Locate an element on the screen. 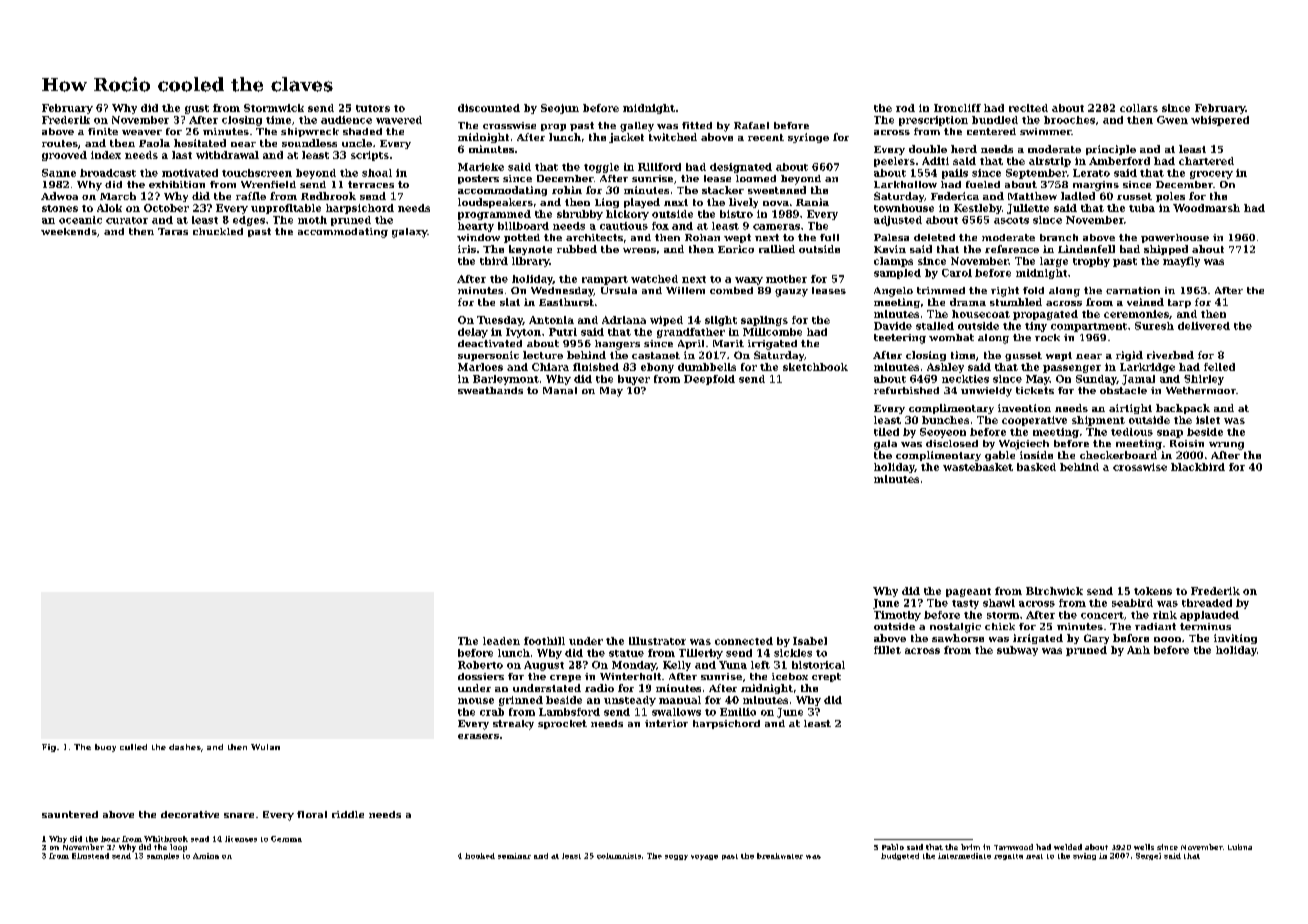  cautious is located at coordinates (624, 226).
